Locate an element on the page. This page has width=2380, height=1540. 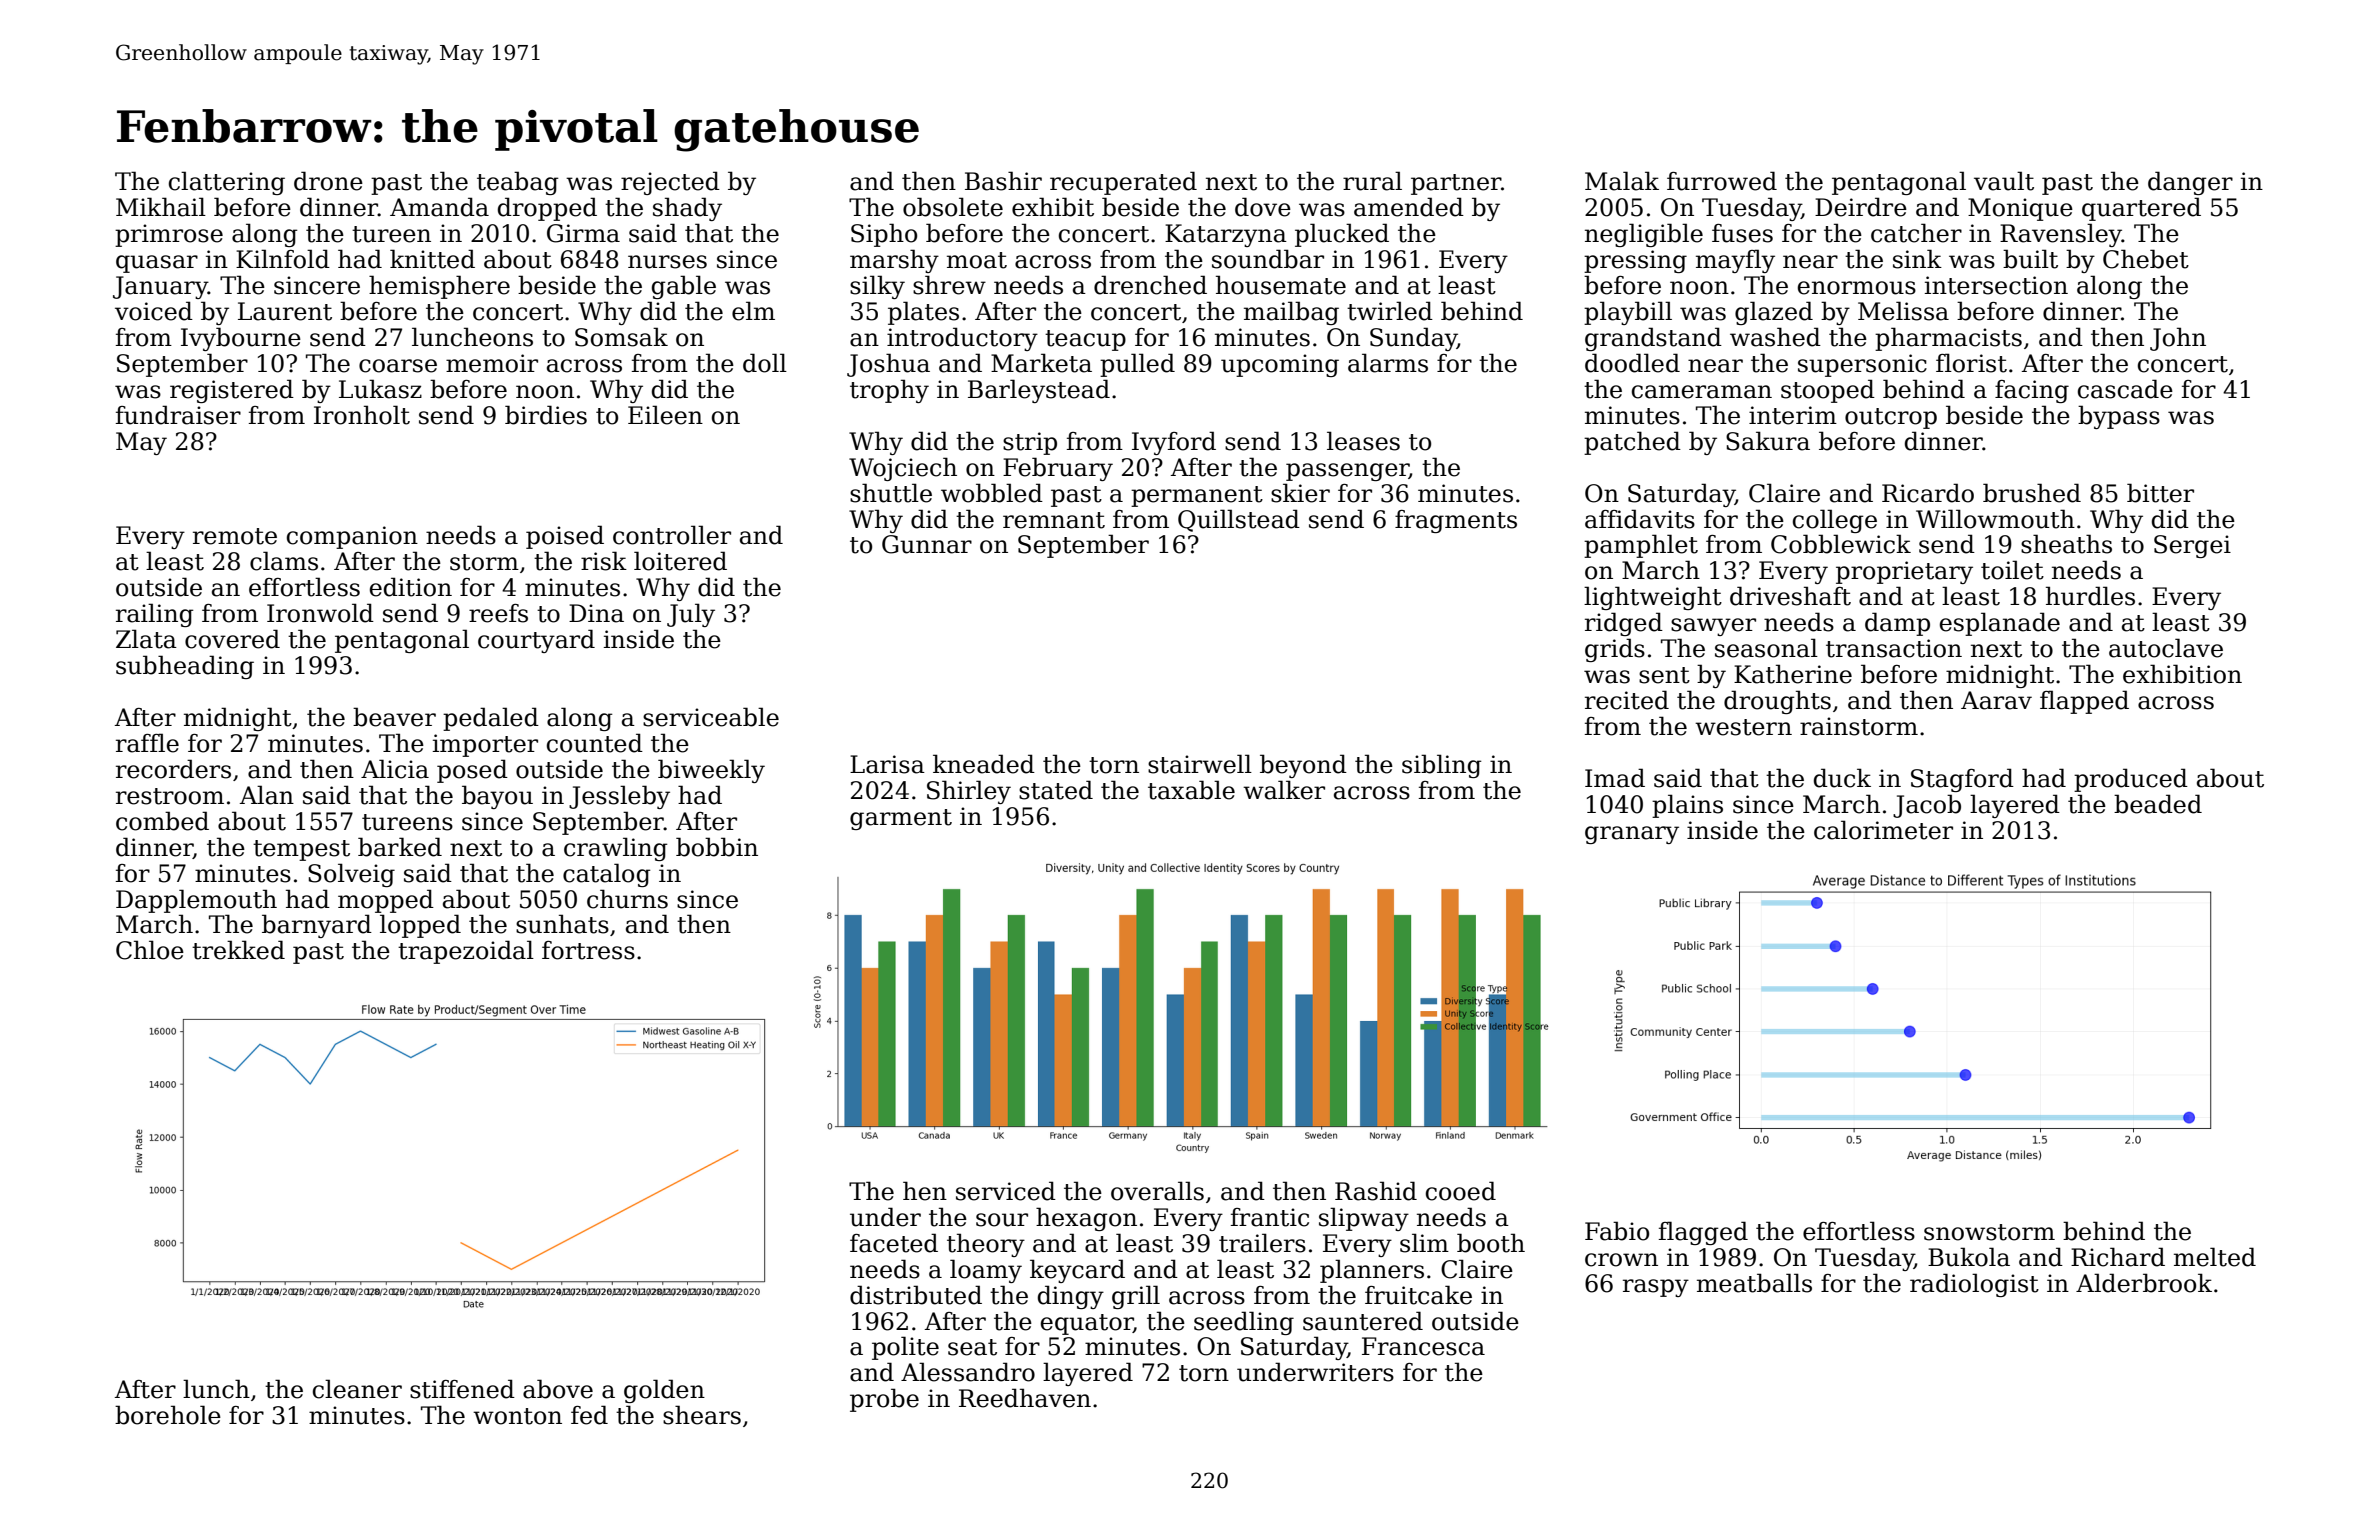
beyond is located at coordinates (1303, 766).
